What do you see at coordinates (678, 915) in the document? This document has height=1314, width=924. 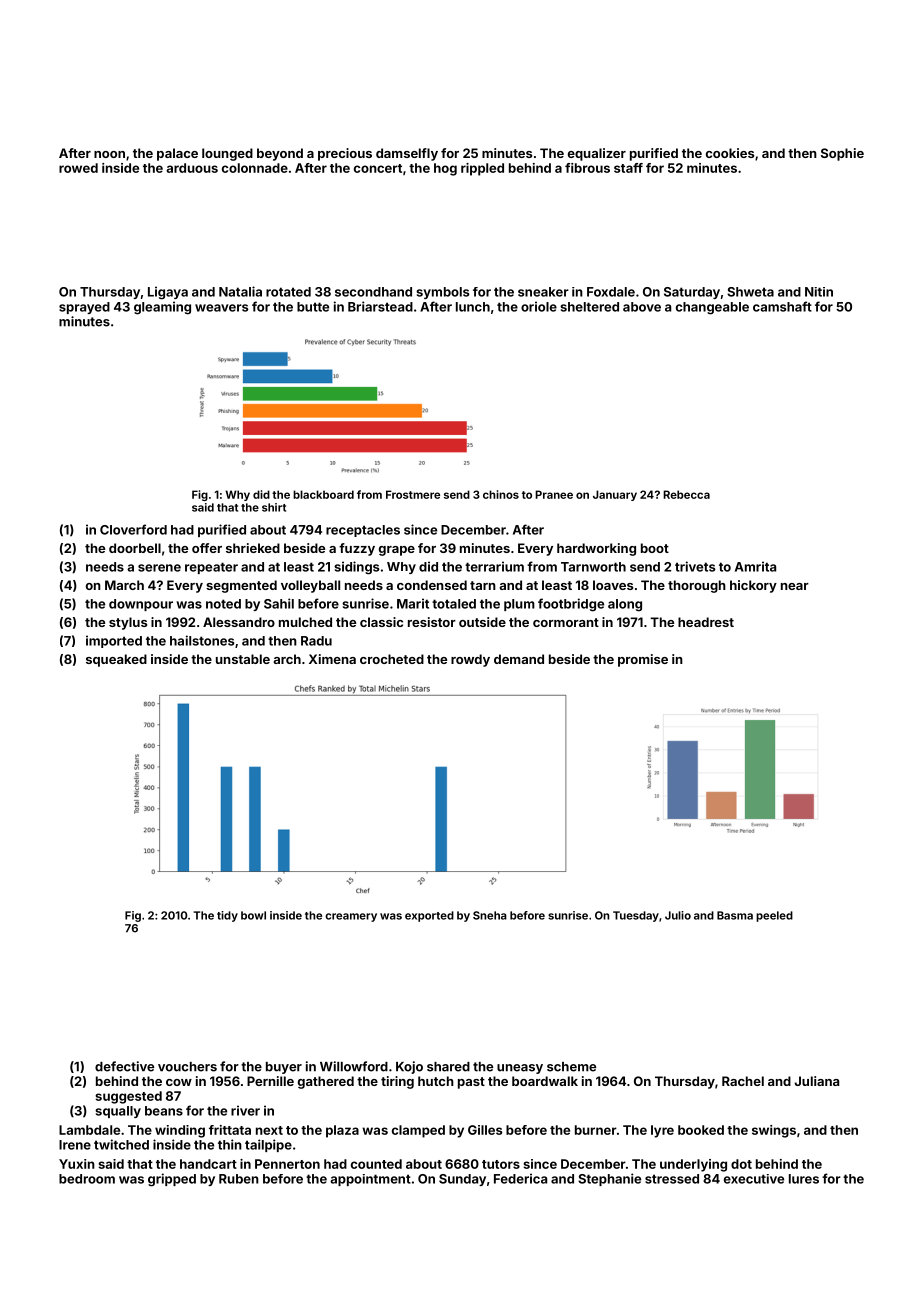 I see `Julio` at bounding box center [678, 915].
